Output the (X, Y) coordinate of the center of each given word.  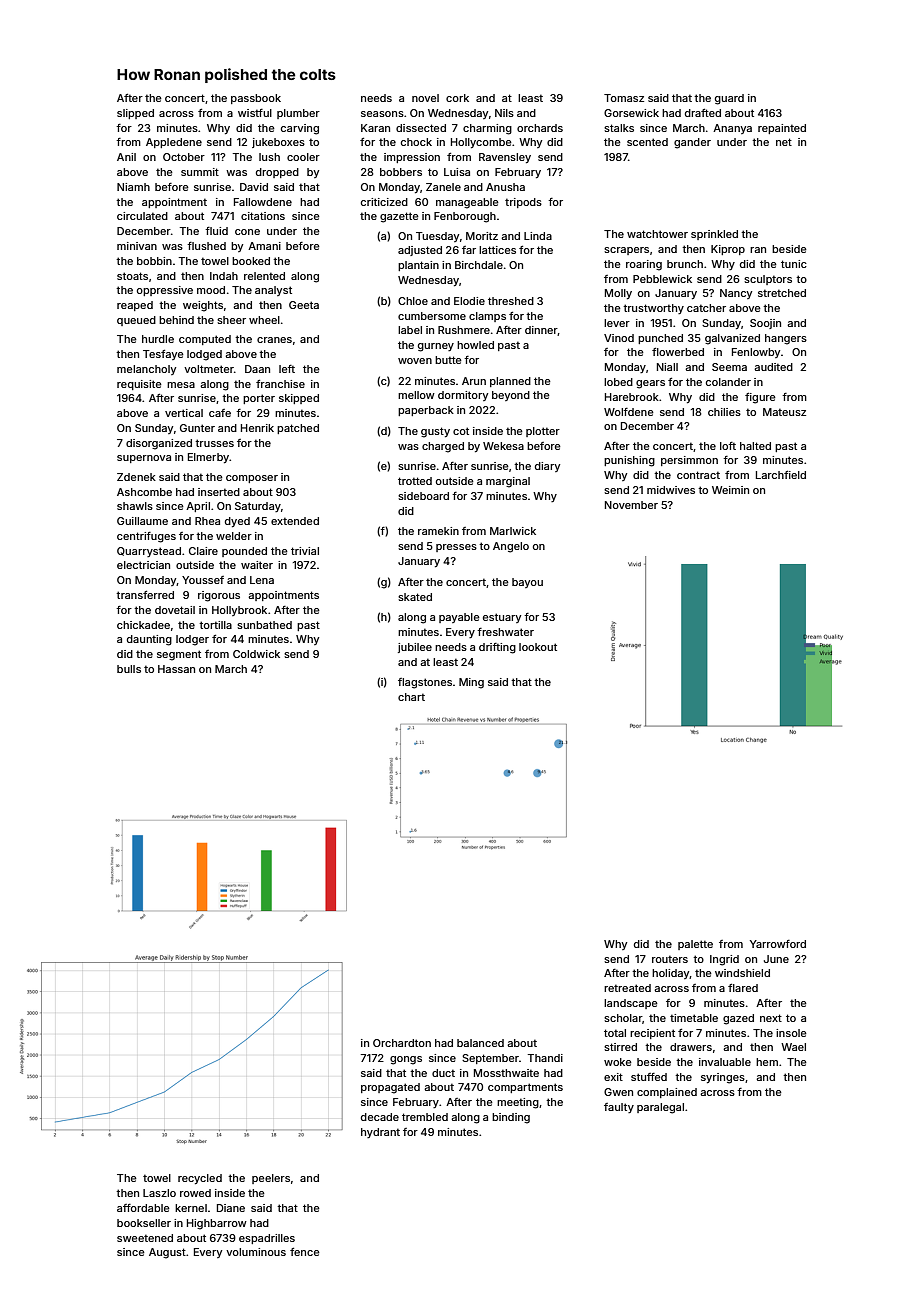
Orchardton (402, 1043)
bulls (129, 669)
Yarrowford (778, 944)
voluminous (256, 1252)
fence (305, 1251)
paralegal (660, 1108)
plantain (418, 266)
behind (176, 320)
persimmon (689, 461)
